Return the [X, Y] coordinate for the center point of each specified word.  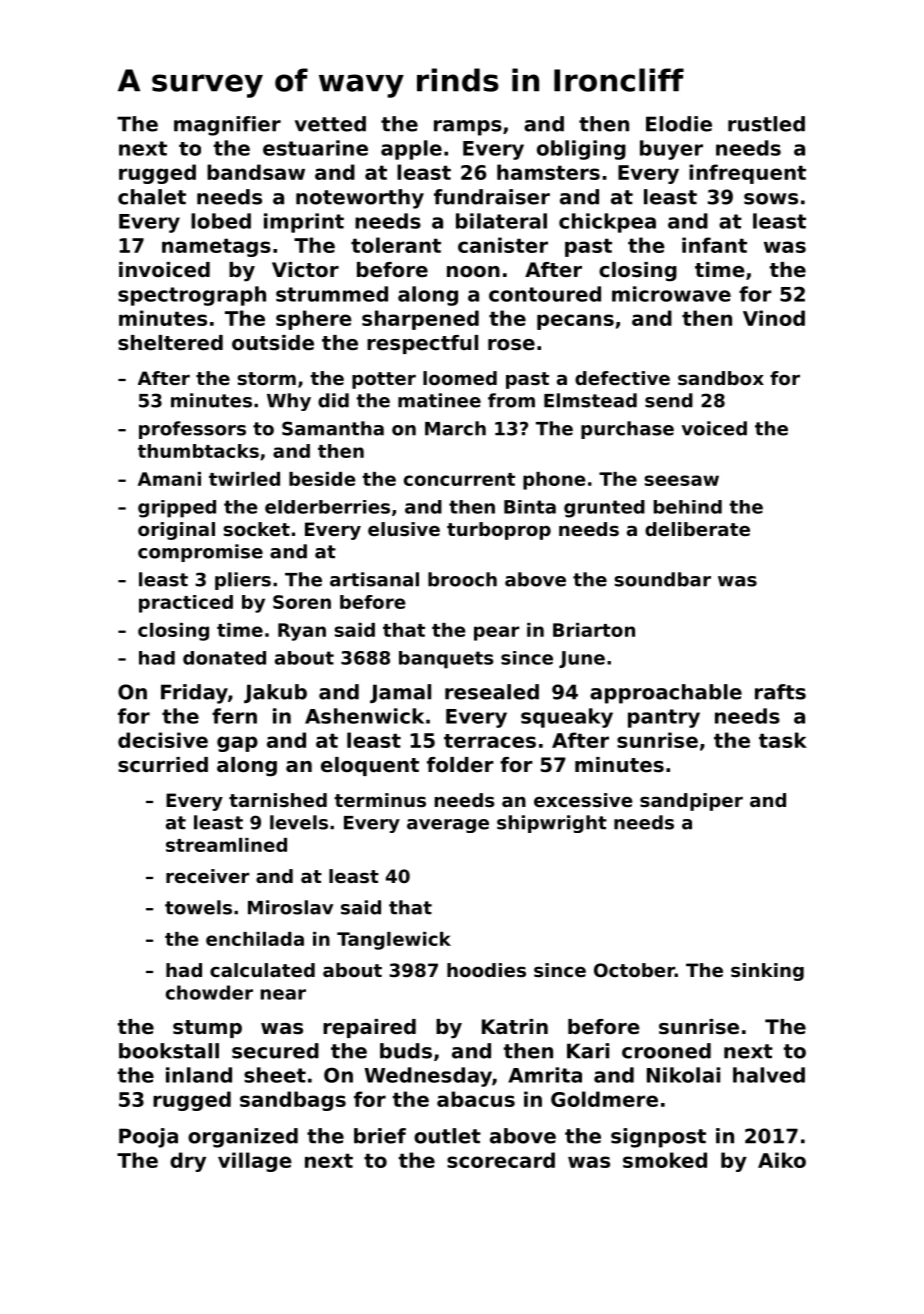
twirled [244, 479]
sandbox [721, 378]
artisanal [374, 579]
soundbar [663, 579]
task [783, 740]
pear [496, 633]
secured [275, 1051]
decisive [163, 740]
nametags [216, 247]
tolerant [396, 245]
